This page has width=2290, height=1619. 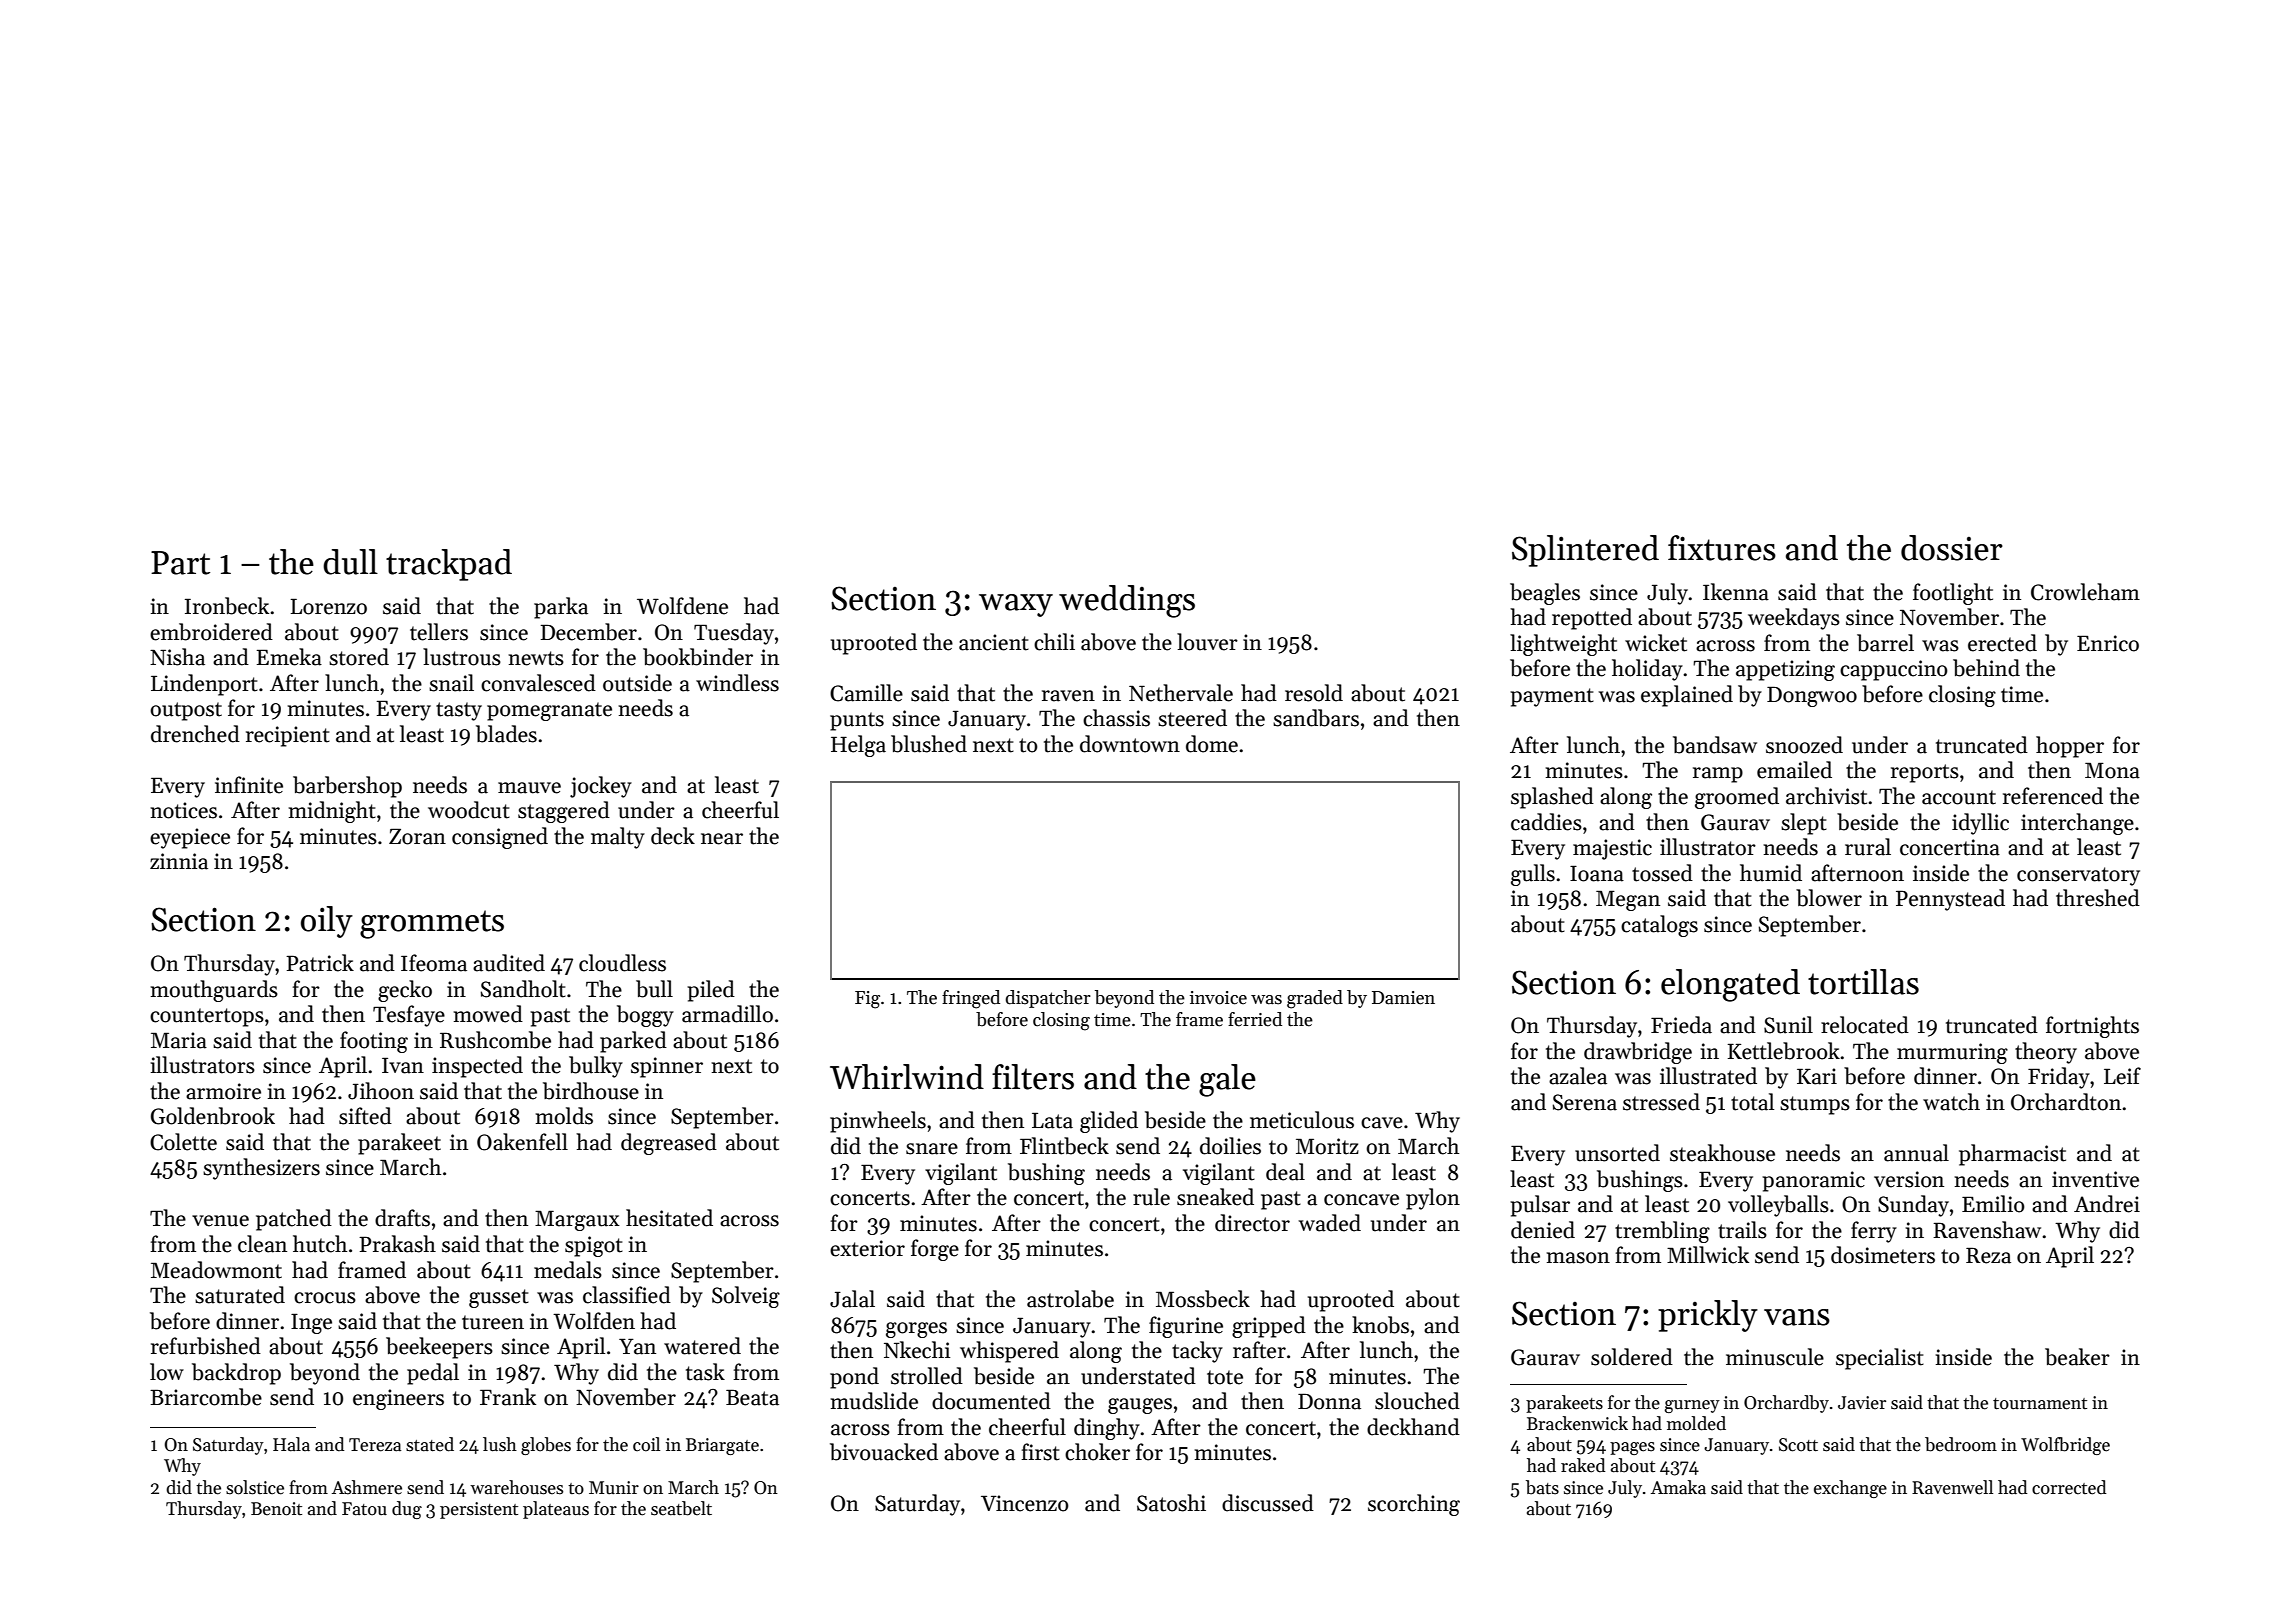 What do you see at coordinates (183, 810) in the page?
I see `notices` at bounding box center [183, 810].
